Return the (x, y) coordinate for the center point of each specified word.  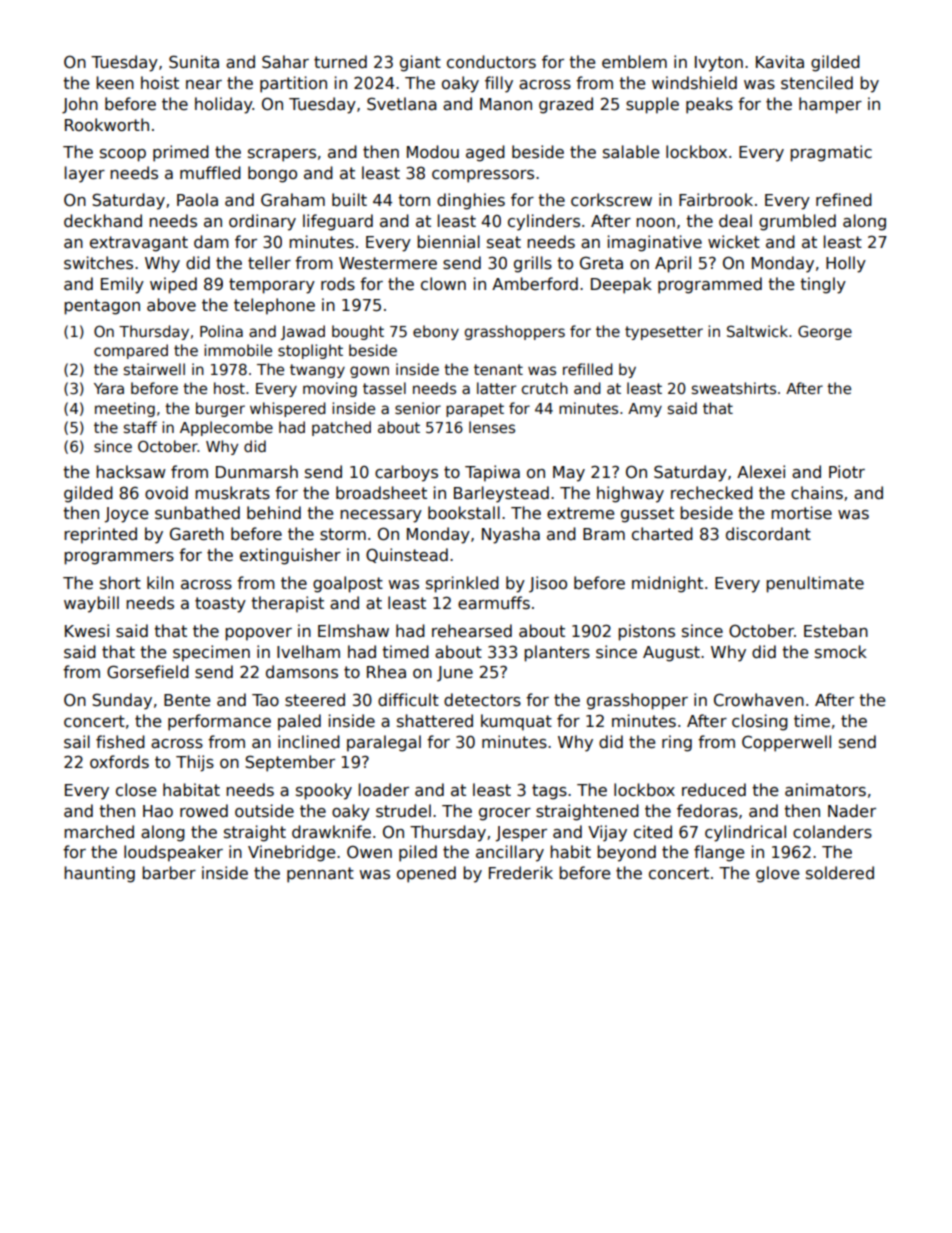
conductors (491, 61)
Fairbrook (716, 199)
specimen (211, 653)
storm (343, 534)
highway (630, 494)
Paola (197, 200)
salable (631, 152)
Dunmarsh (257, 472)
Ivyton (719, 64)
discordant (768, 534)
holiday (224, 105)
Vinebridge (291, 853)
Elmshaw (353, 631)
